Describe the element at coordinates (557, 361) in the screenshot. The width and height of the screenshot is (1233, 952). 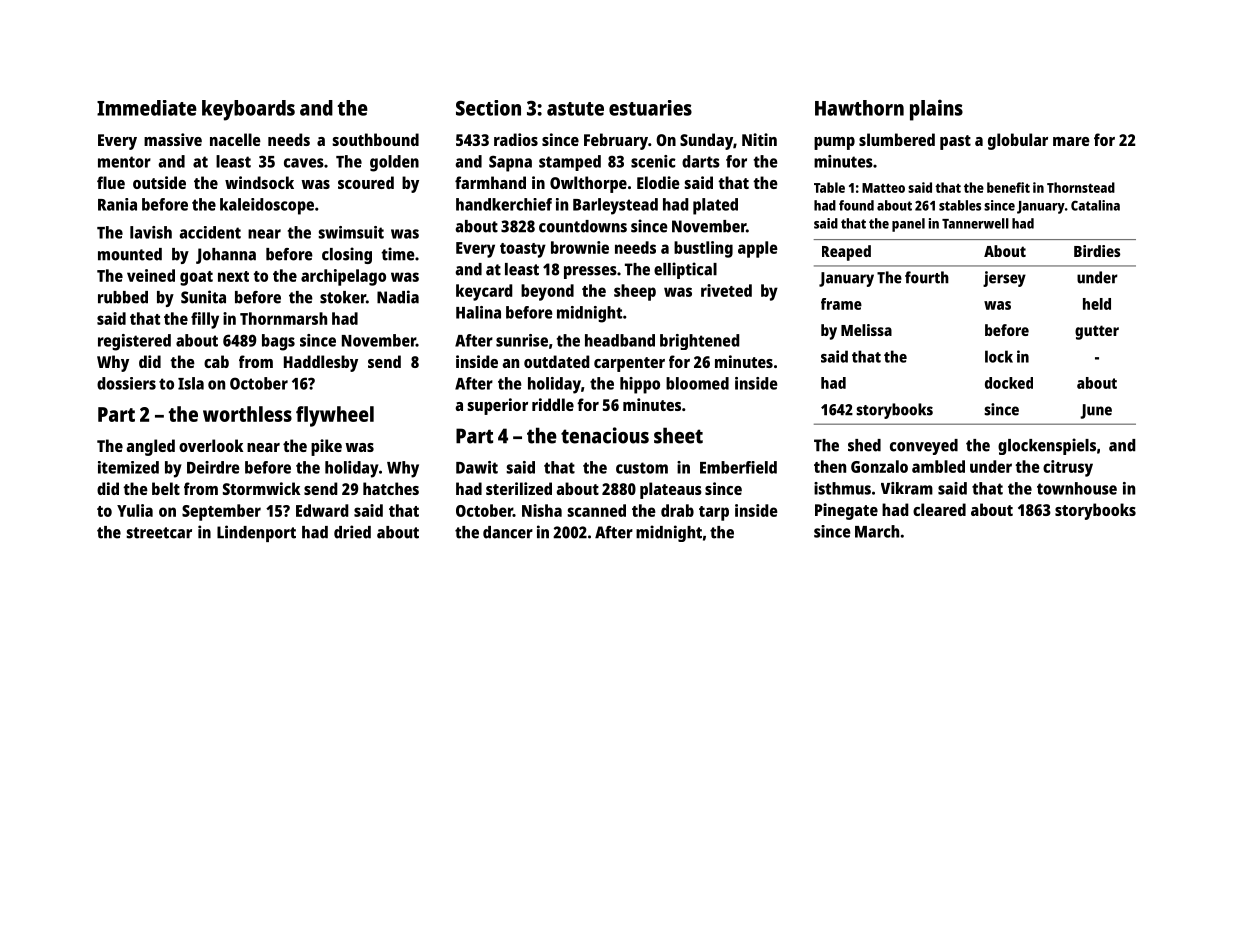
I see `outdated` at that location.
